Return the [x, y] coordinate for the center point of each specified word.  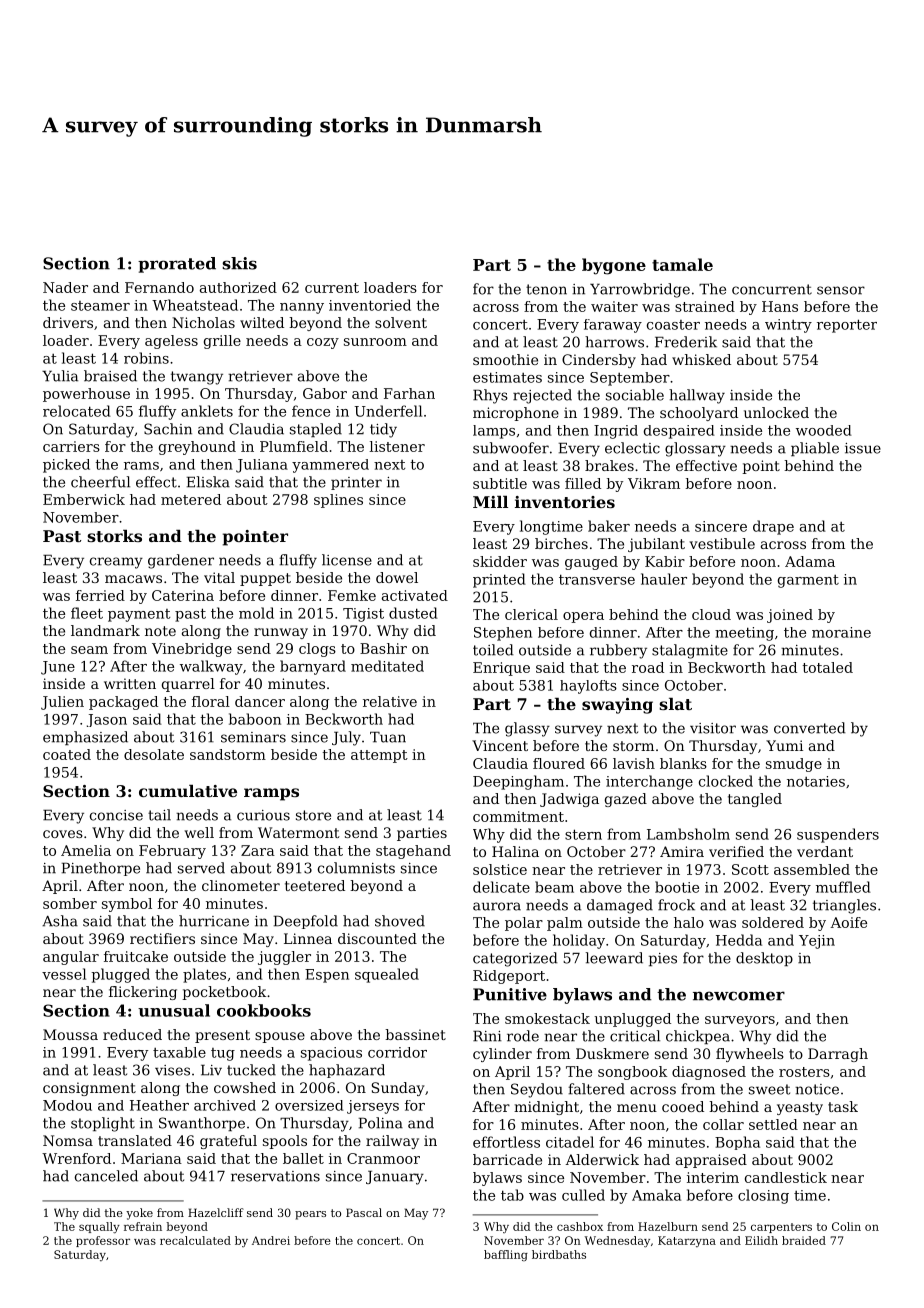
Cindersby [599, 361]
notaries [816, 781]
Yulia [60, 376]
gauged [591, 563]
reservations [275, 1176]
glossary [695, 449]
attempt [379, 756]
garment [808, 581]
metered [191, 499]
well [199, 832]
